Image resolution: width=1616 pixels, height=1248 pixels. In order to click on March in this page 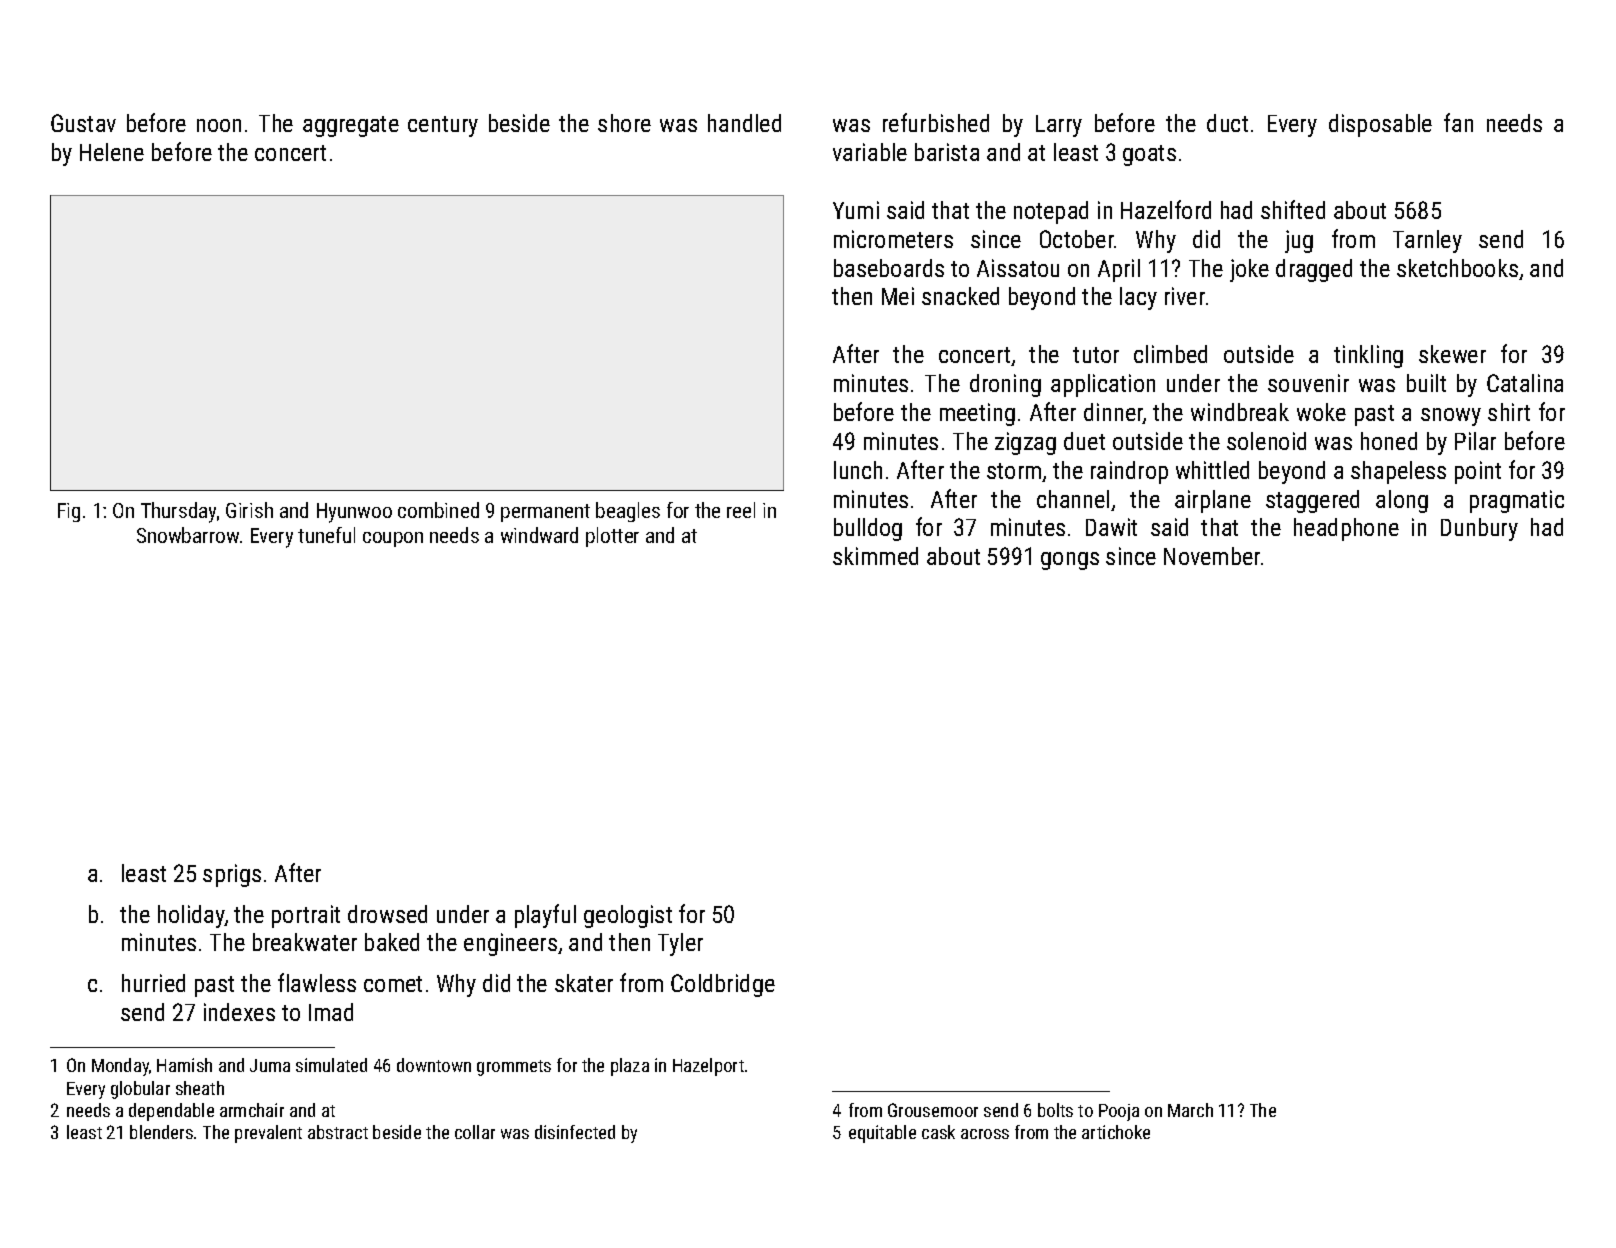, I will do `click(1190, 1110)`.
